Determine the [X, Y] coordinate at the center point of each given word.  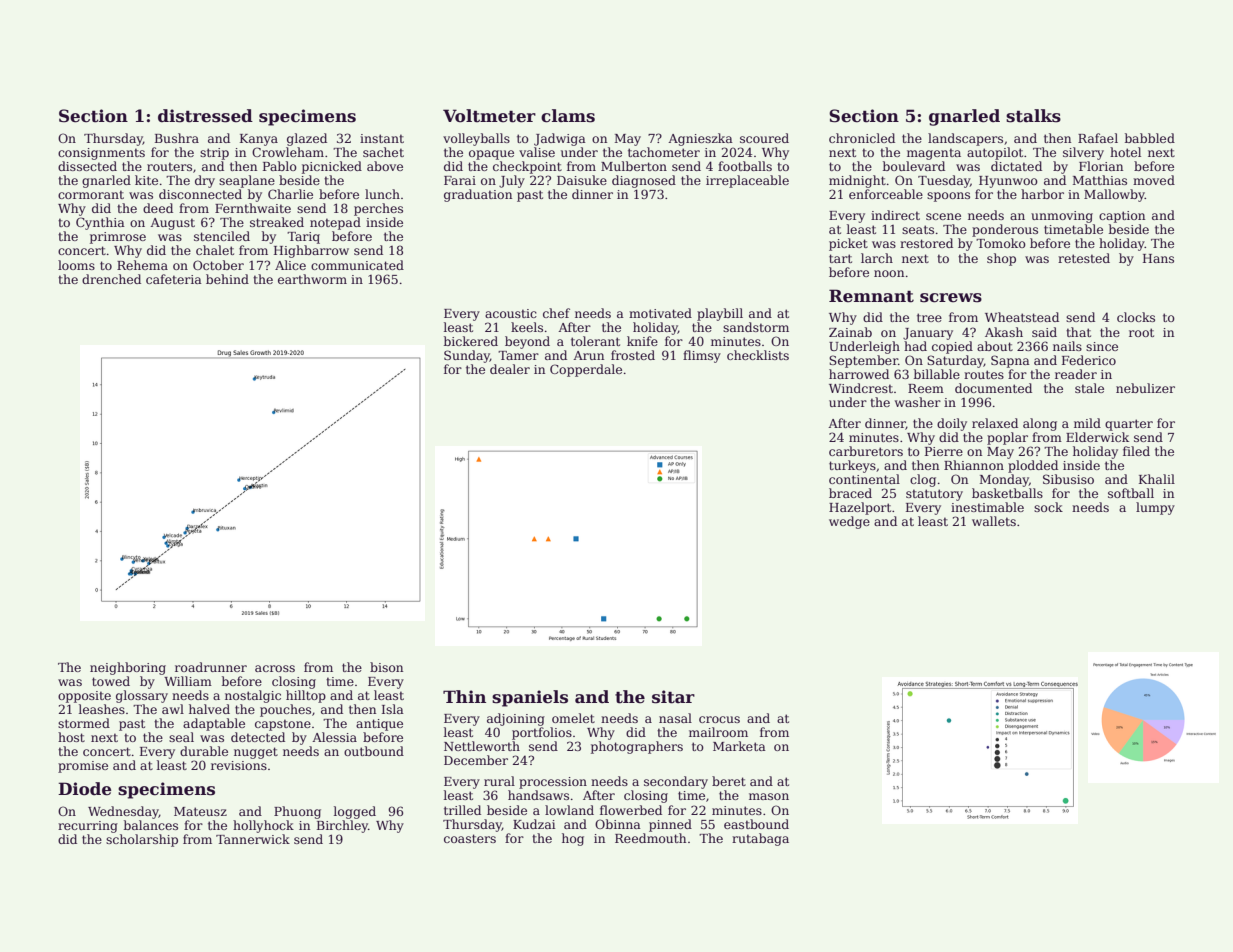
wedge [849, 522]
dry [205, 181]
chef [556, 313]
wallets [994, 521]
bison [386, 667]
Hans [1158, 258]
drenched [111, 279]
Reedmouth [650, 838]
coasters [470, 838]
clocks [1136, 317]
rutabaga [760, 839]
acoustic [511, 313]
